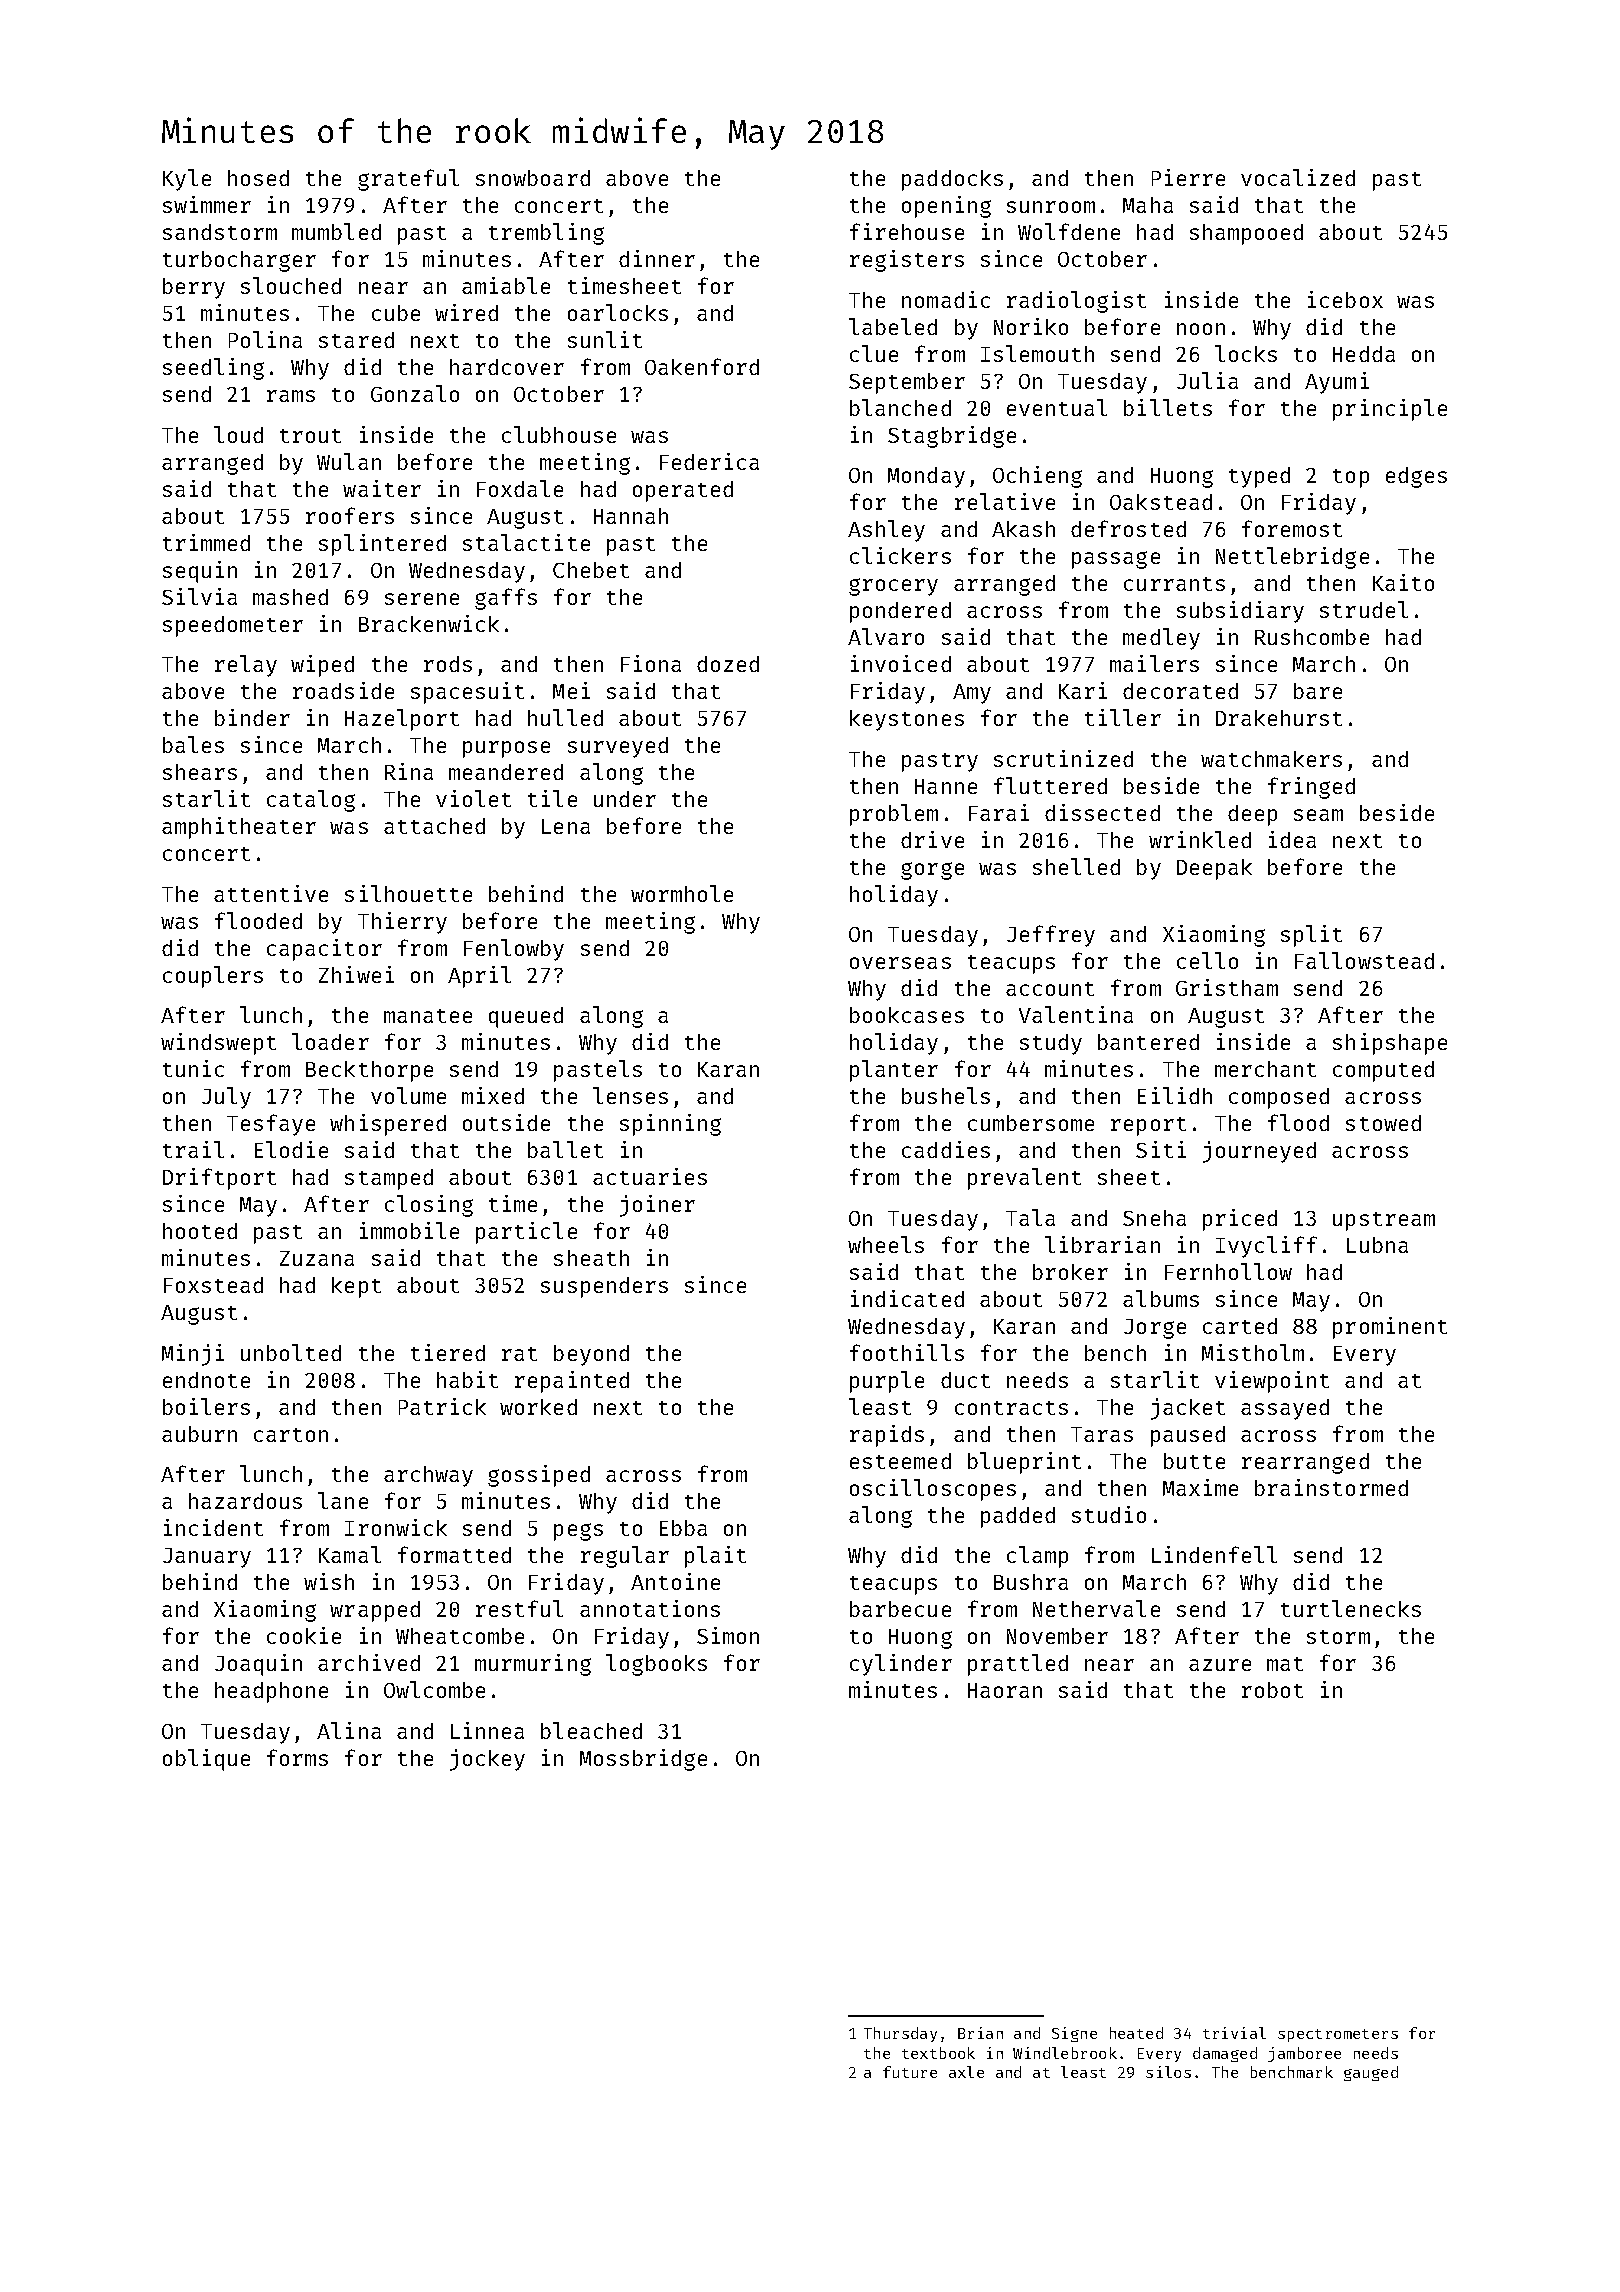  I want to click on Jeffrey, so click(1051, 936).
